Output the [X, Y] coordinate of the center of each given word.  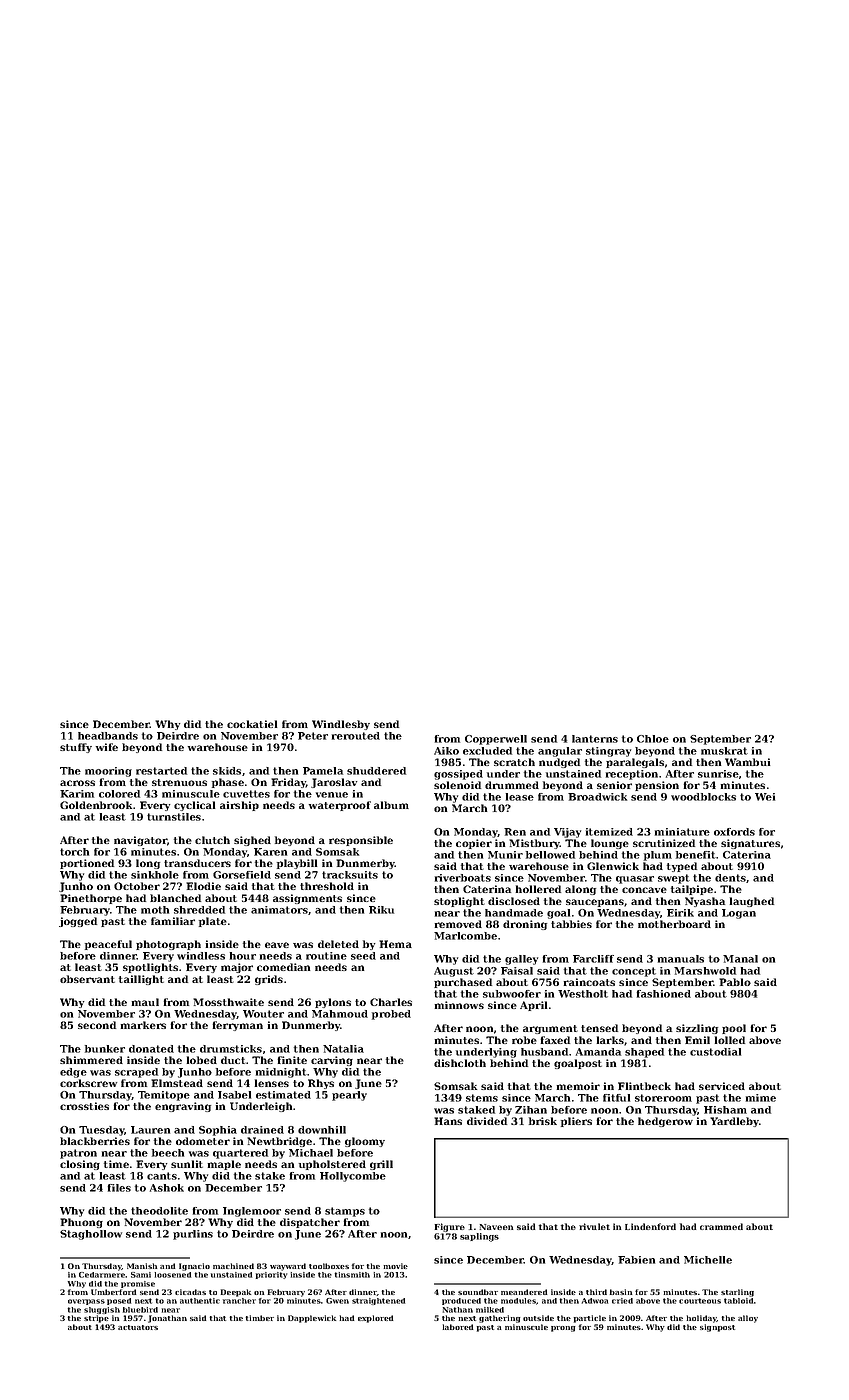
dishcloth [460, 1063]
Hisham [725, 1110]
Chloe [653, 739]
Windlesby [341, 725]
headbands [108, 736]
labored [457, 1327]
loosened [172, 1275]
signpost [717, 1328]
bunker [105, 1049]
